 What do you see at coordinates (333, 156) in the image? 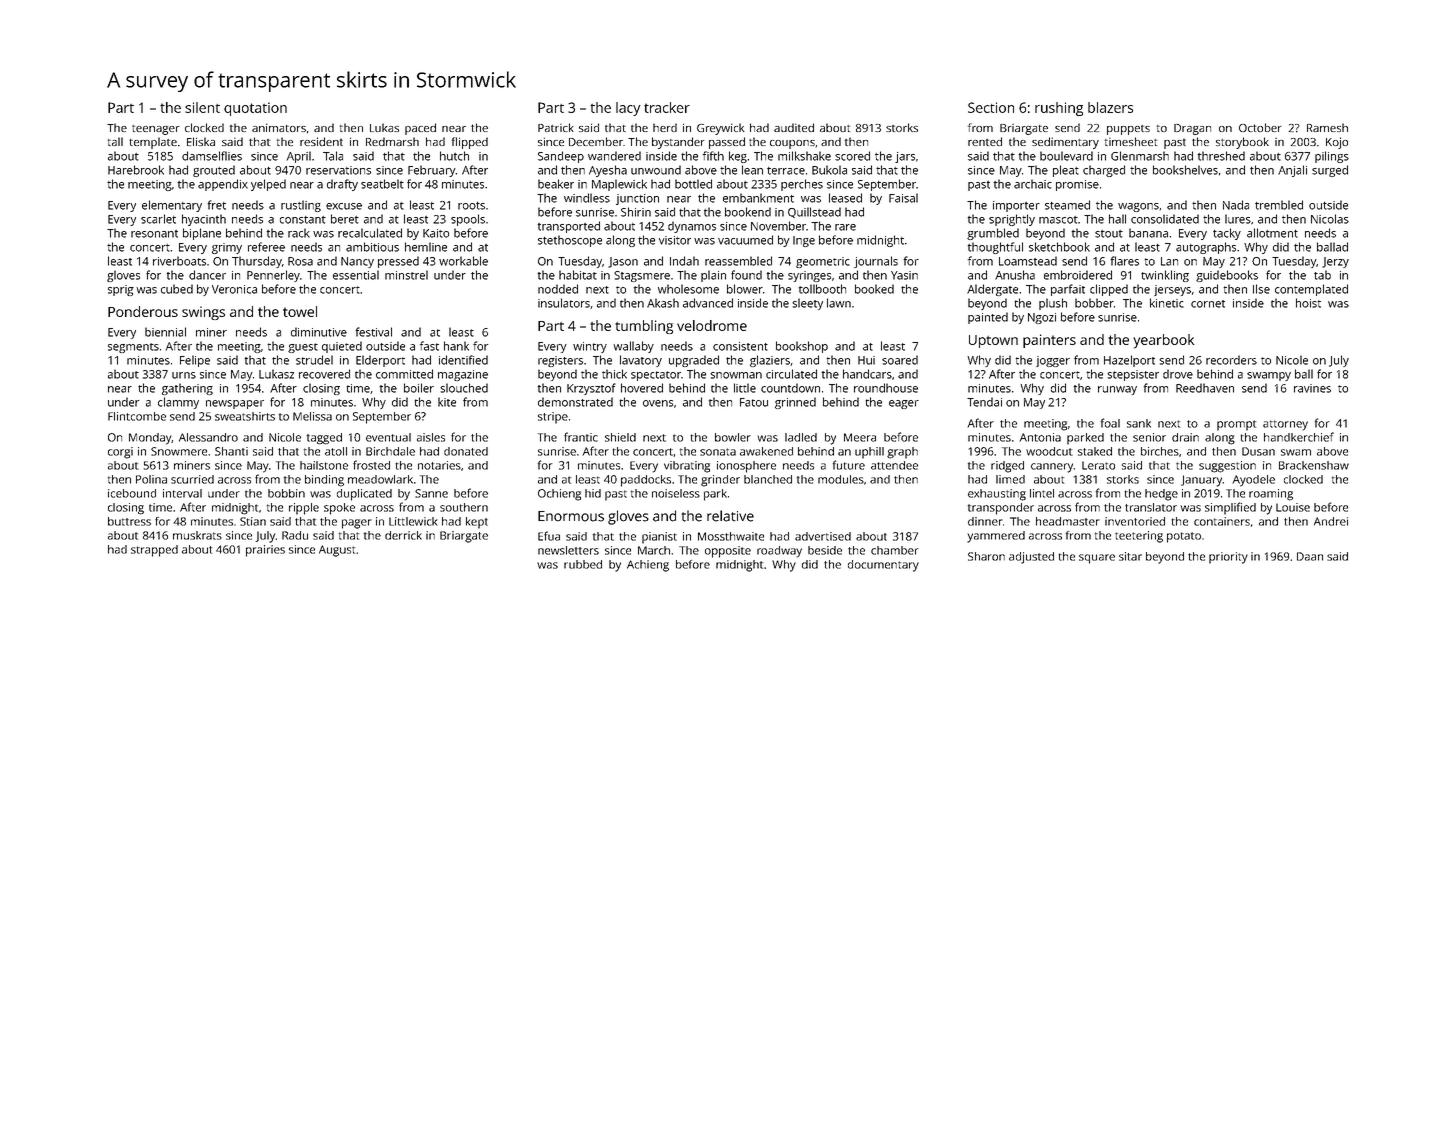
I see `Tala` at bounding box center [333, 156].
